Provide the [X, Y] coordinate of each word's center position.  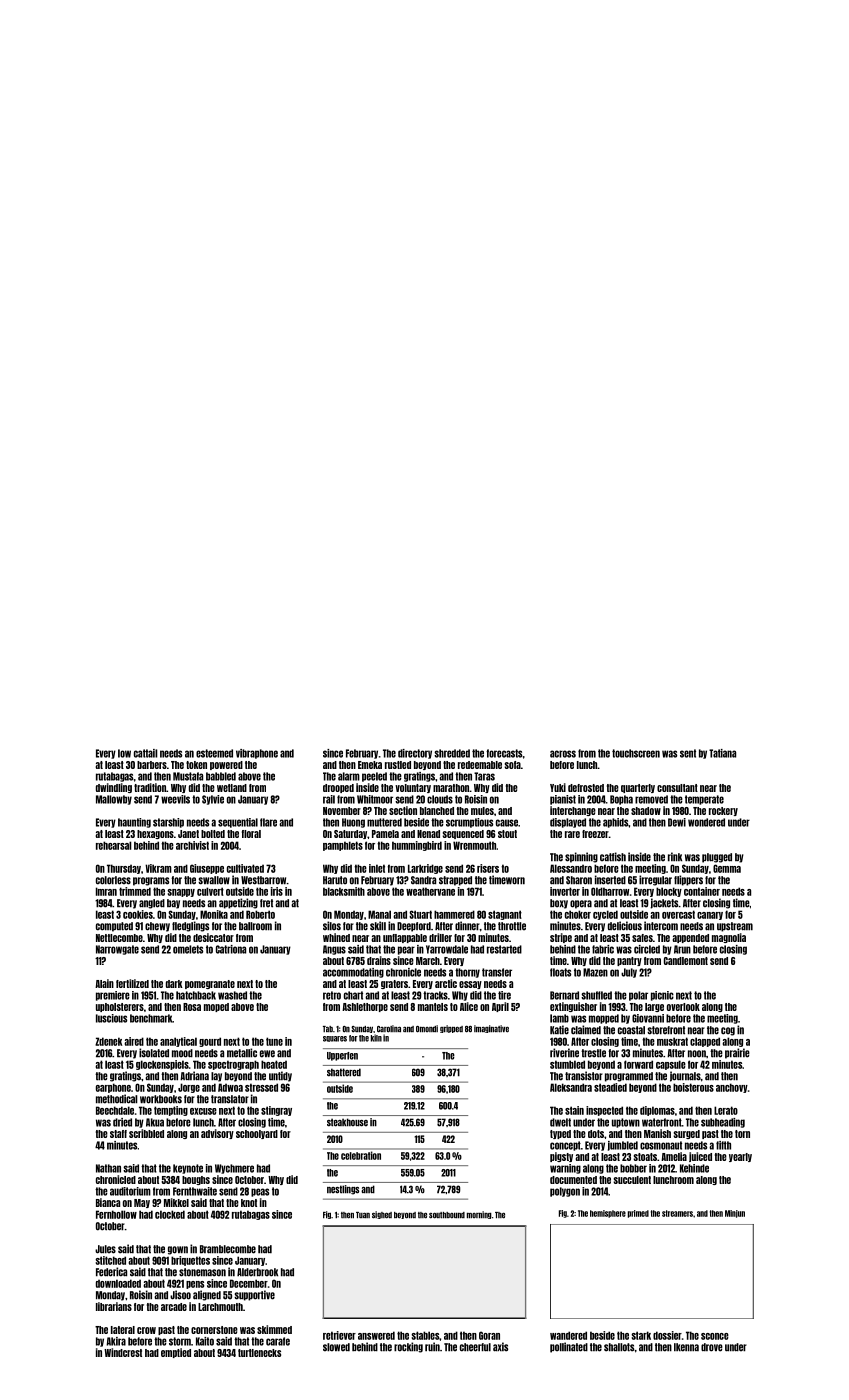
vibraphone [257, 754]
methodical [117, 1099]
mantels [433, 1007]
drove [712, 1347]
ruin [432, 1347]
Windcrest [123, 1352]
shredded [452, 753]
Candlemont [686, 961]
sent [688, 753]
